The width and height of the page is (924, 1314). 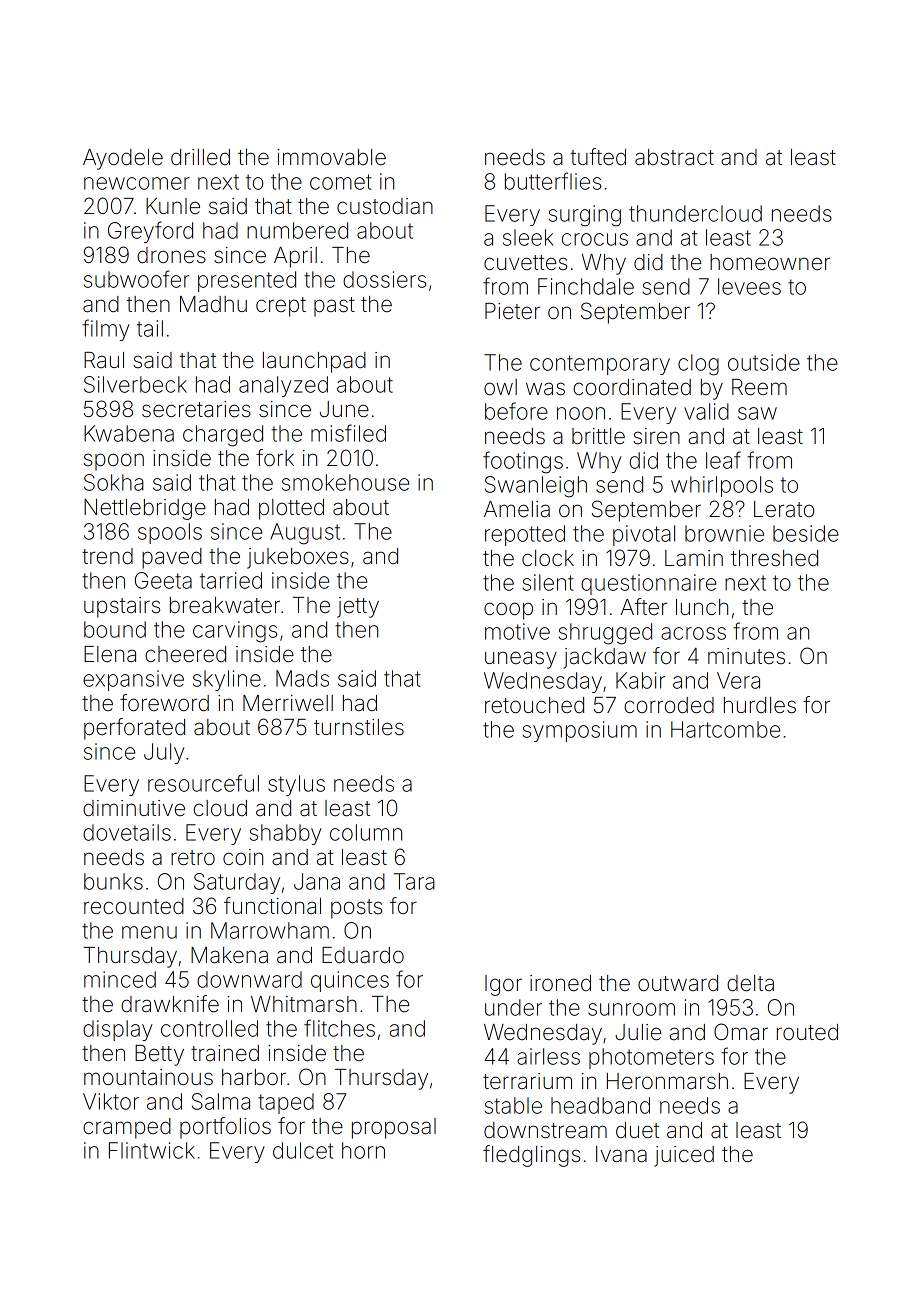 I want to click on immovable, so click(x=331, y=157).
